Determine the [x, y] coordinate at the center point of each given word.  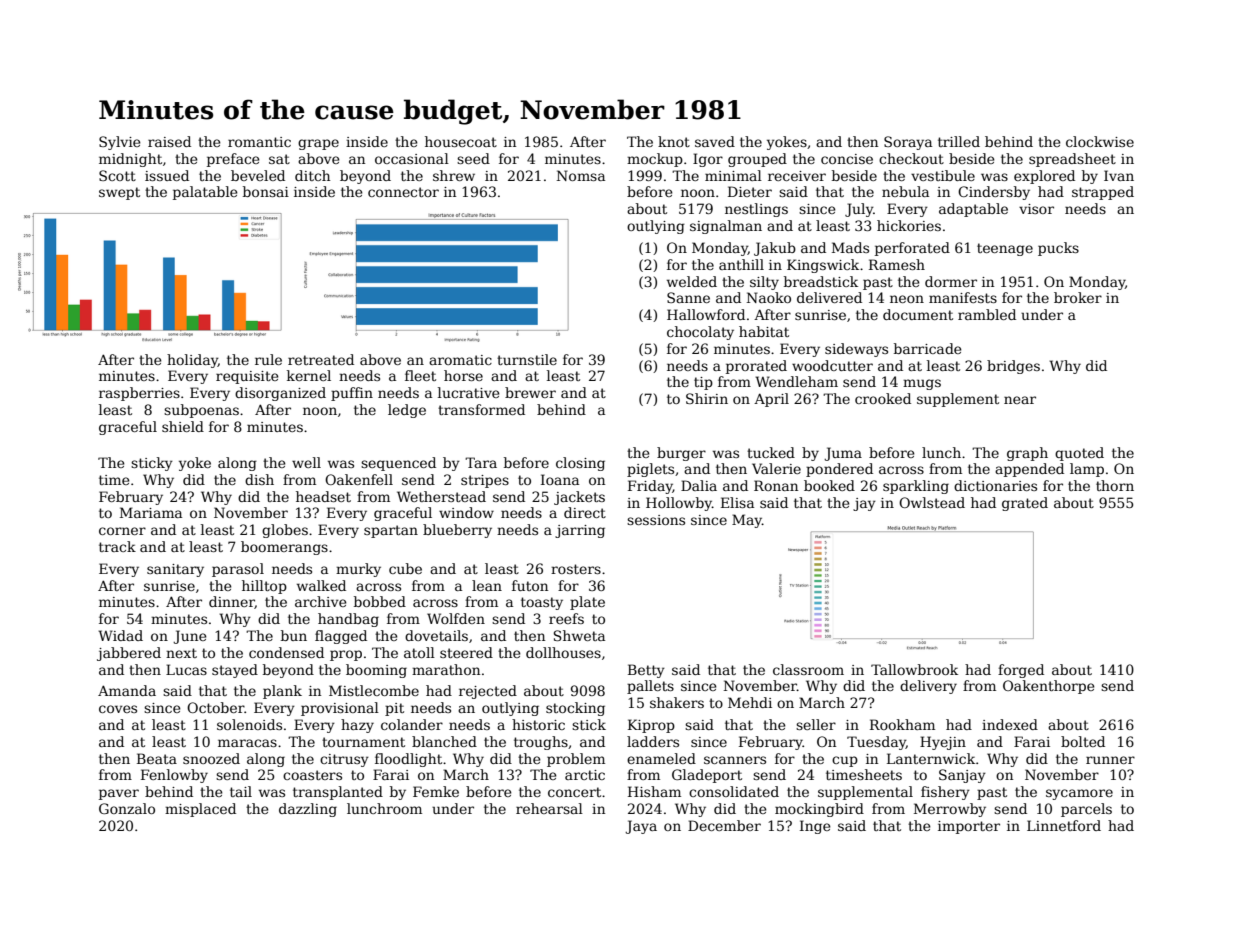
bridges [1013, 367]
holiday [192, 361]
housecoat [461, 141]
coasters [312, 775]
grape [318, 144]
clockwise [1100, 141]
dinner [232, 602]
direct [585, 512]
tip [703, 383]
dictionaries [995, 485]
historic [538, 724]
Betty [646, 671]
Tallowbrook [914, 669]
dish [259, 479]
